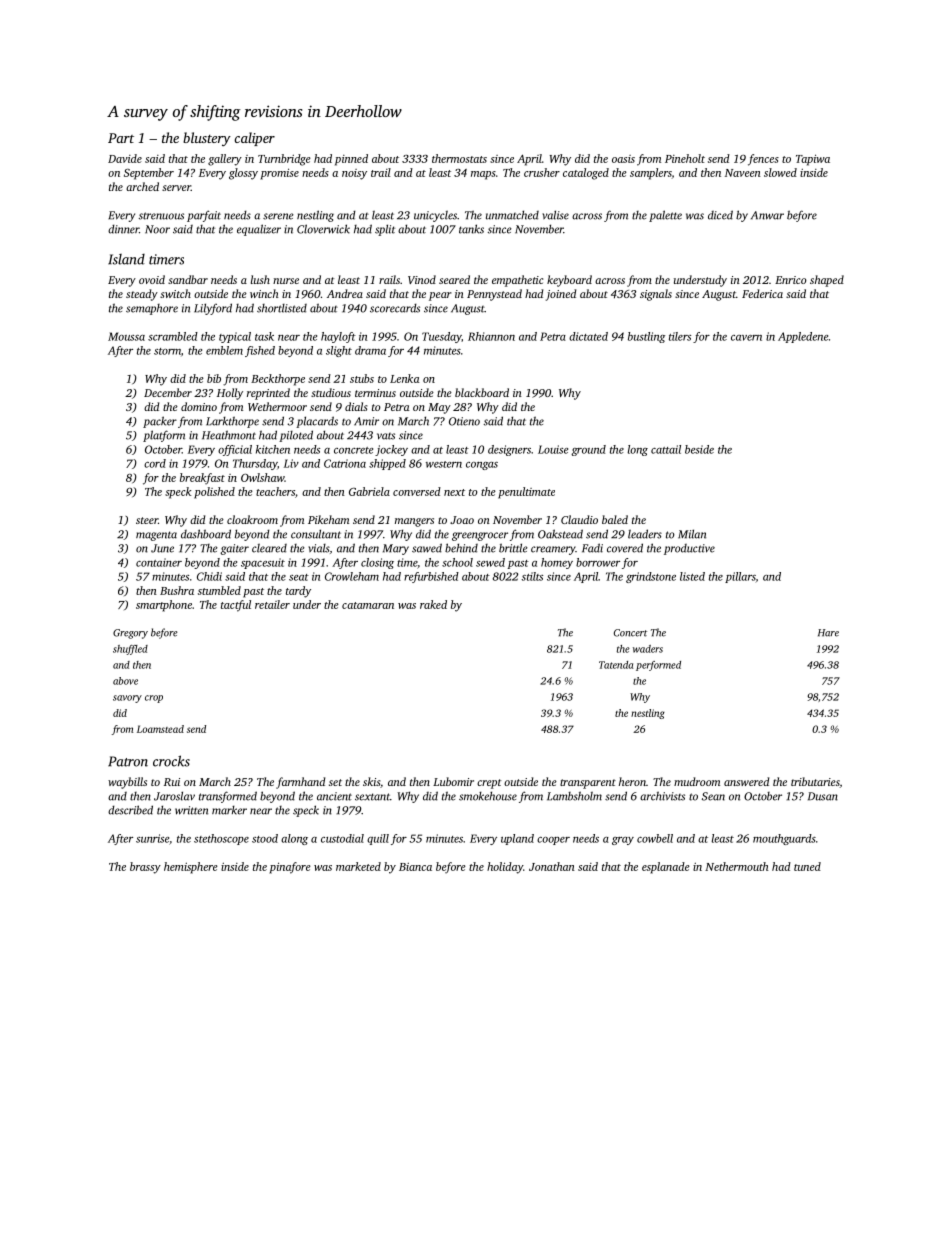 This screenshot has width=952, height=1233. What do you see at coordinates (229, 810) in the screenshot?
I see `marker` at bounding box center [229, 810].
